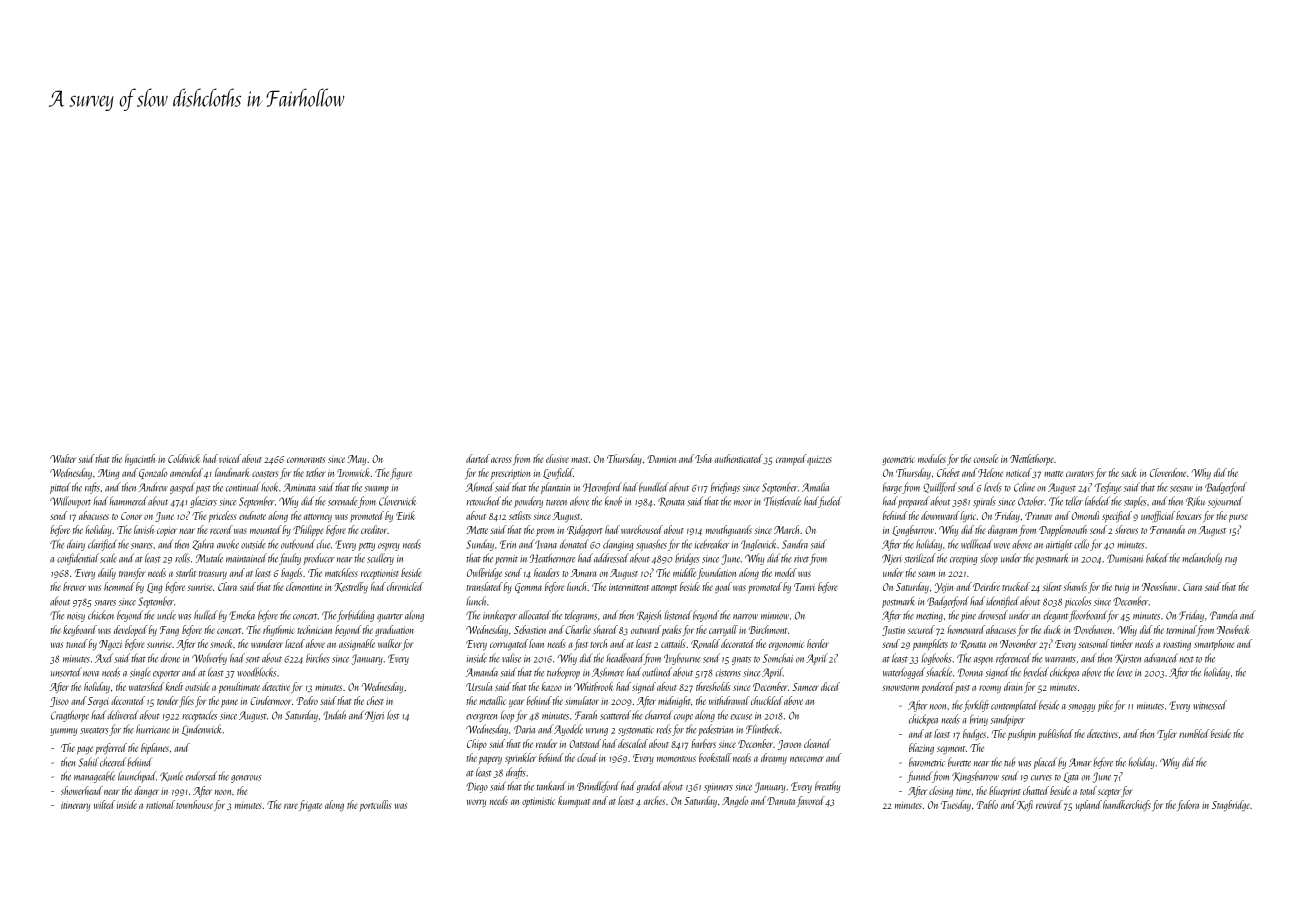 The width and height of the page is (1308, 924). I want to click on pine, so click(968, 617).
